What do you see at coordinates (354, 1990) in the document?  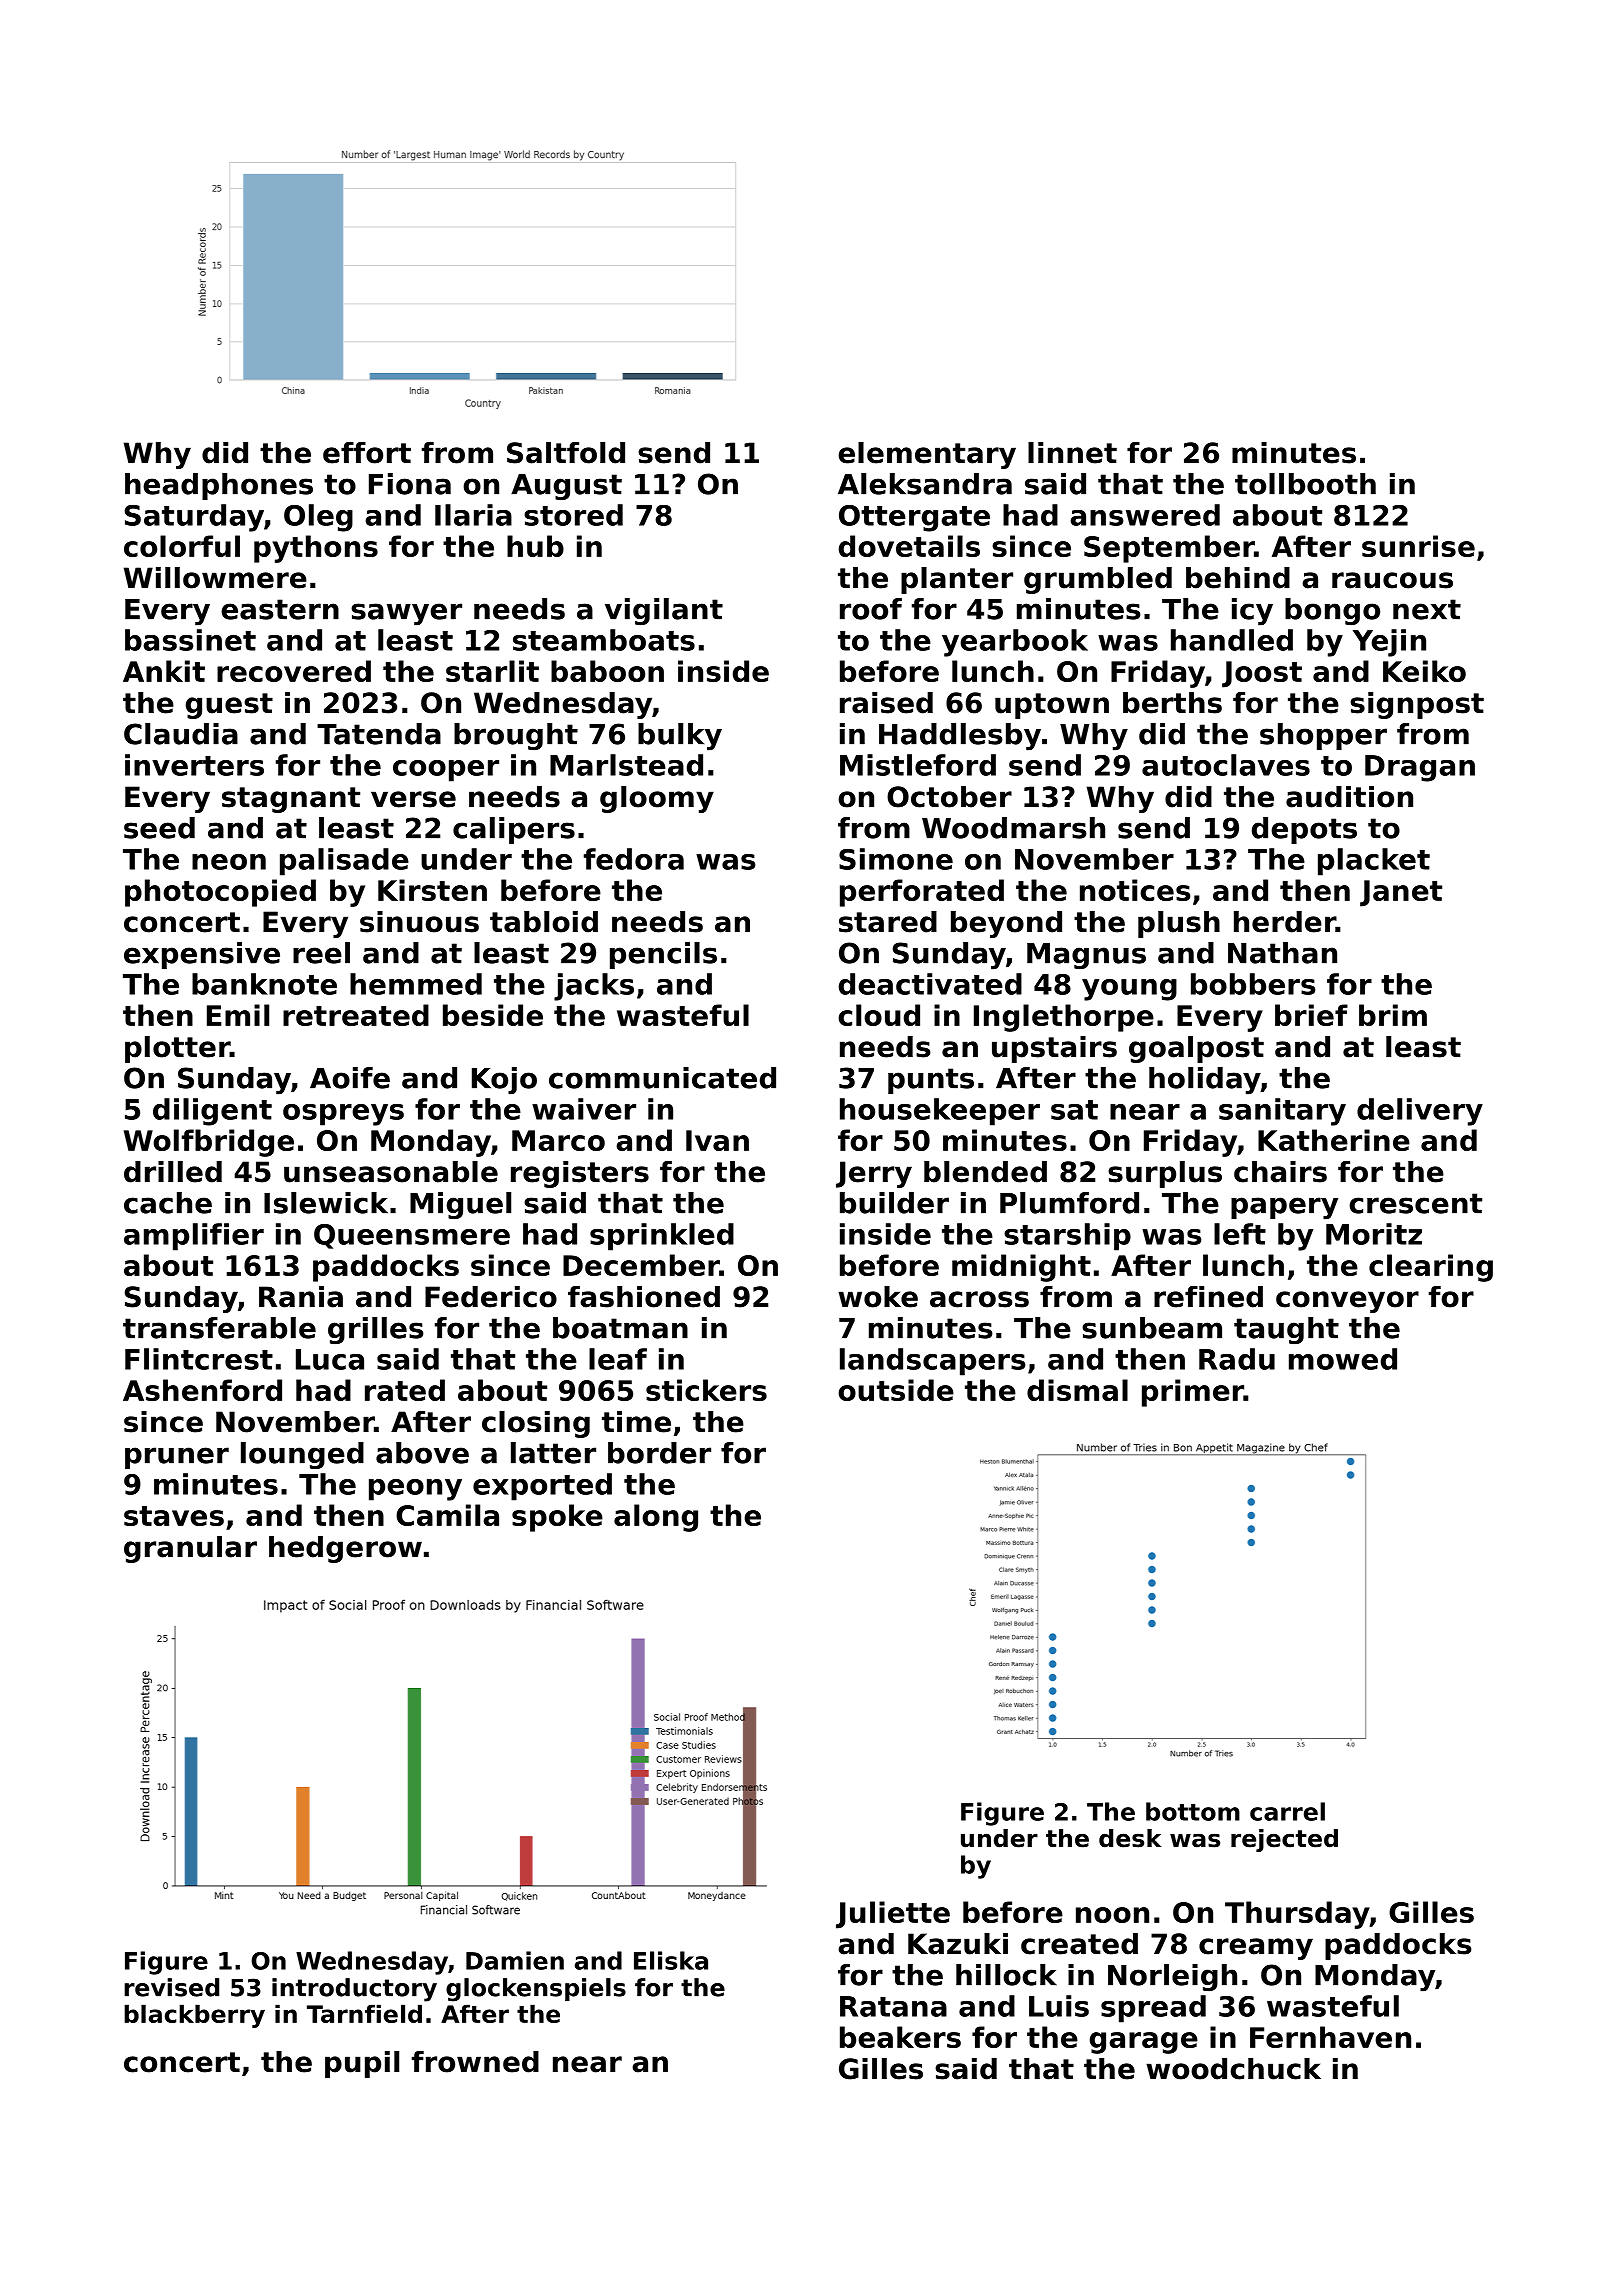 I see `introductory` at bounding box center [354, 1990].
